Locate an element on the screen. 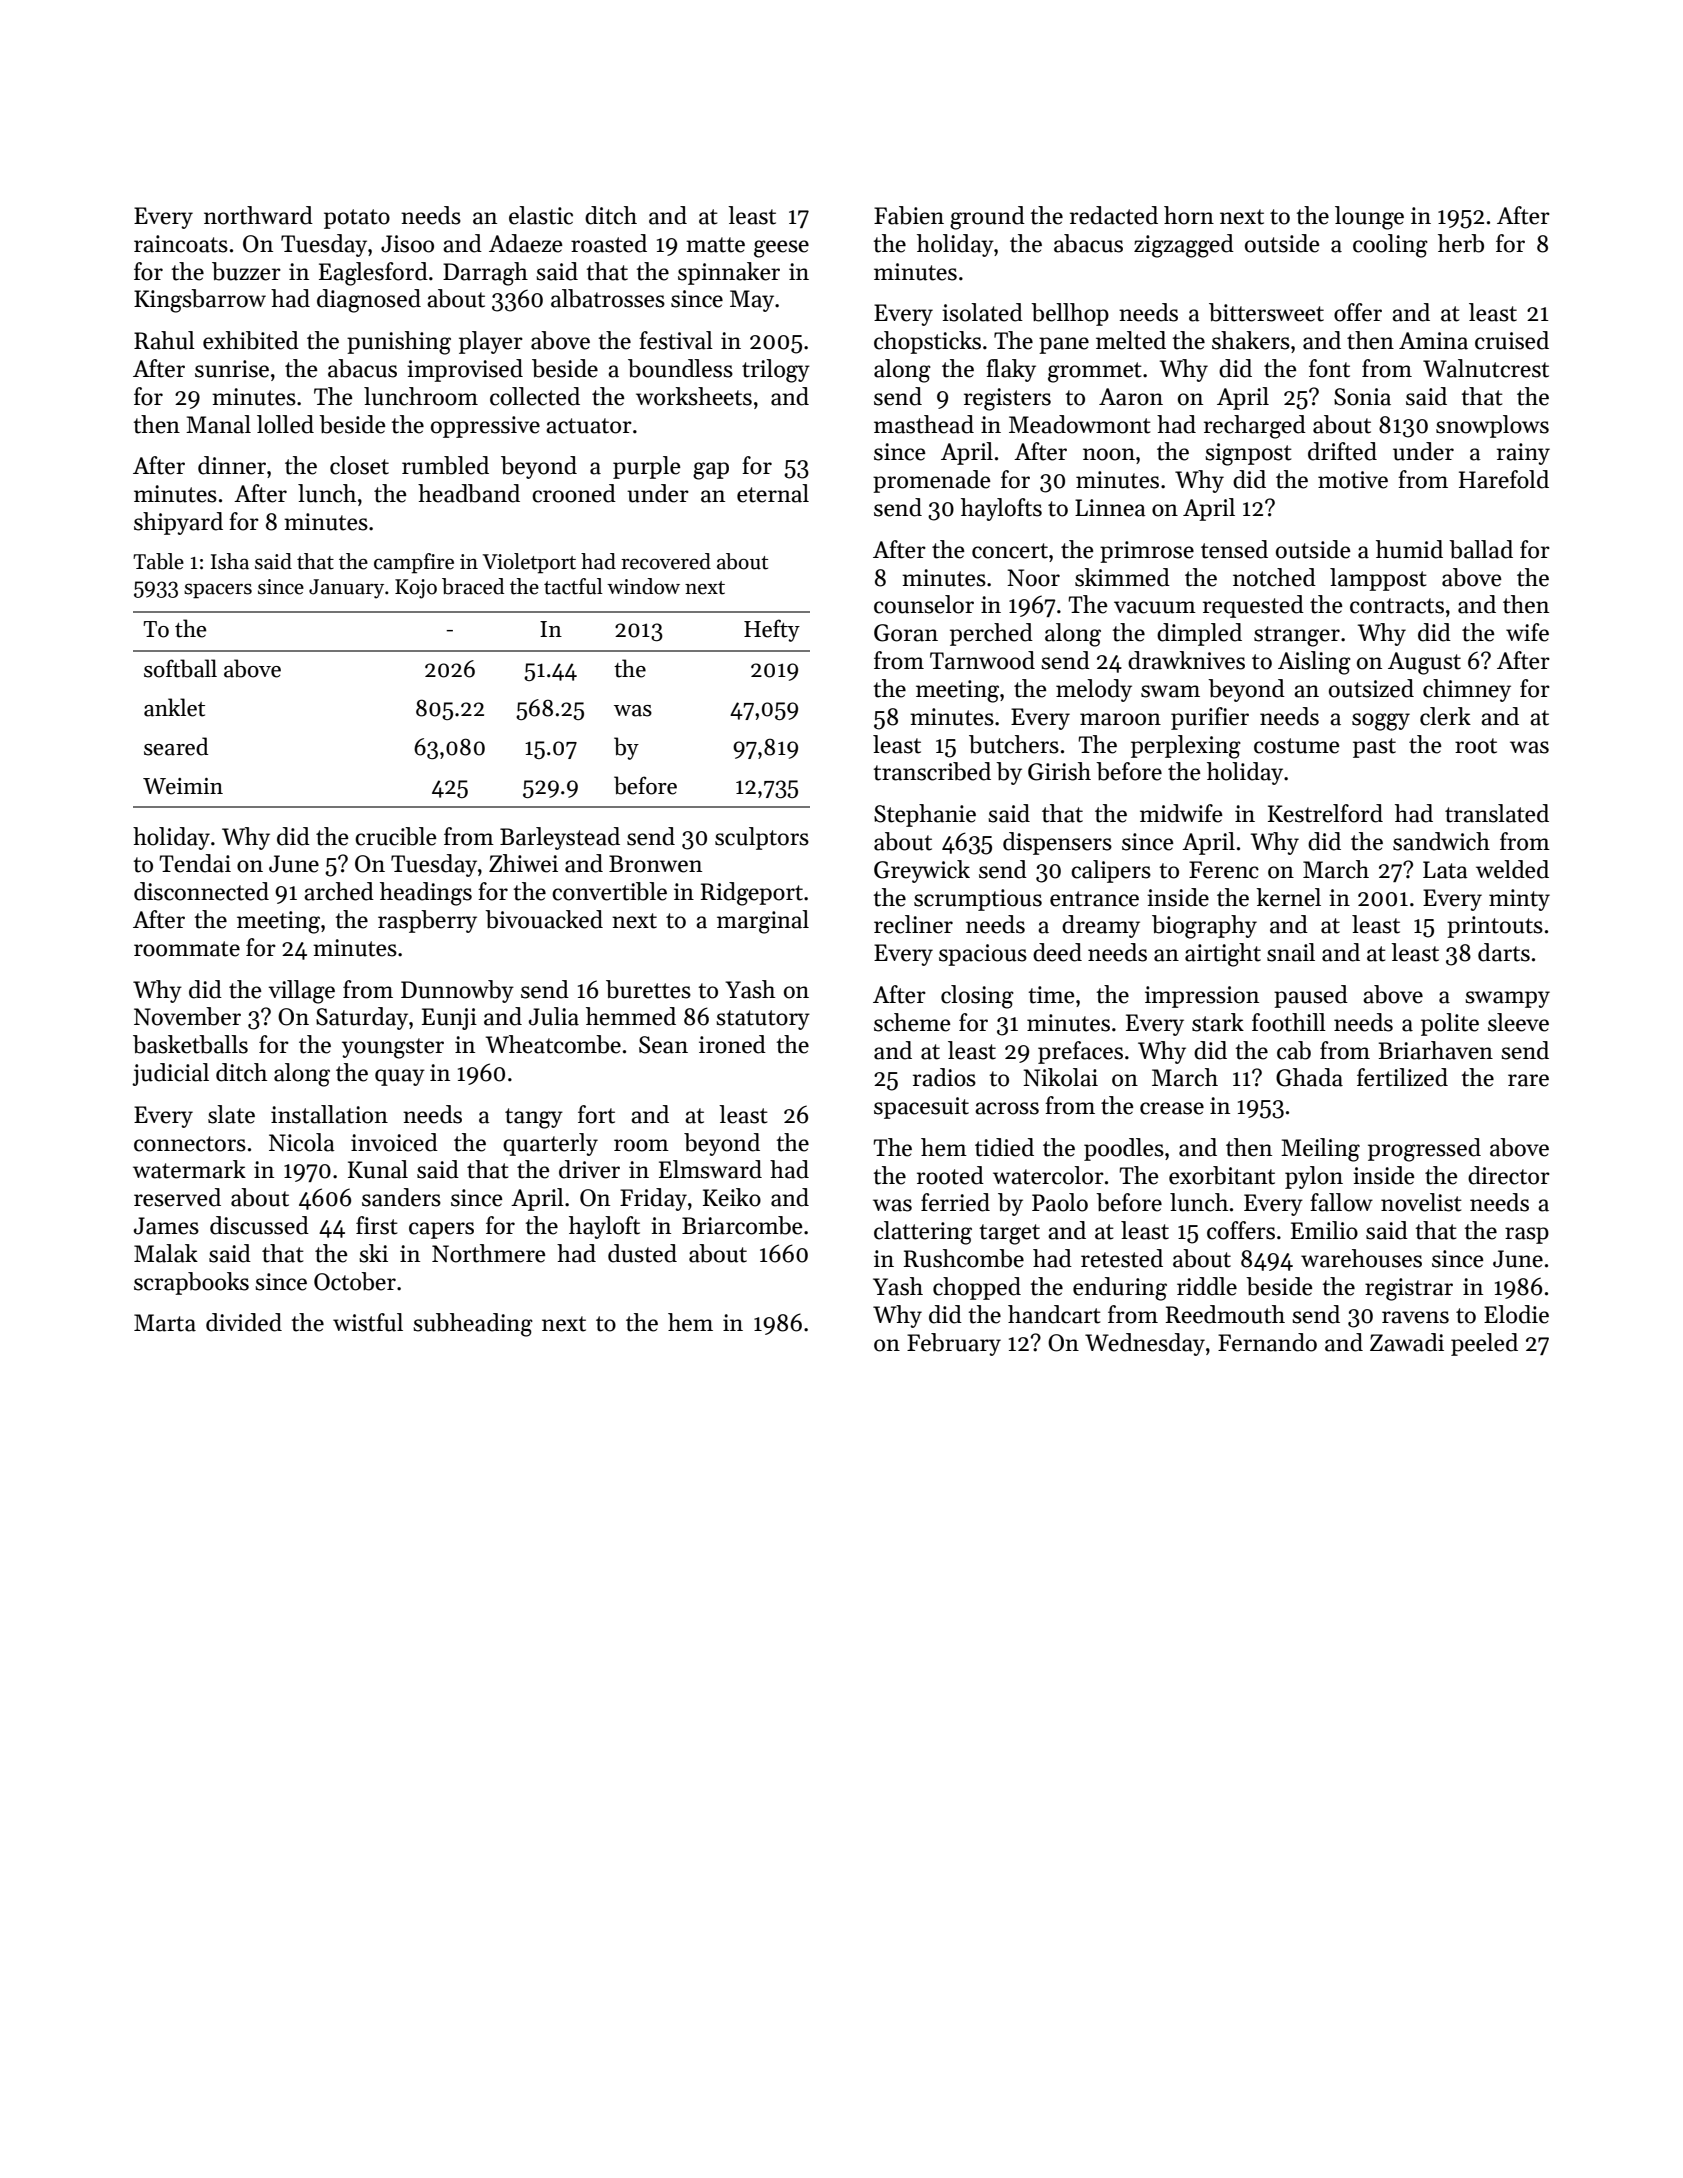 The image size is (1683, 2178). eternal is located at coordinates (773, 493).
